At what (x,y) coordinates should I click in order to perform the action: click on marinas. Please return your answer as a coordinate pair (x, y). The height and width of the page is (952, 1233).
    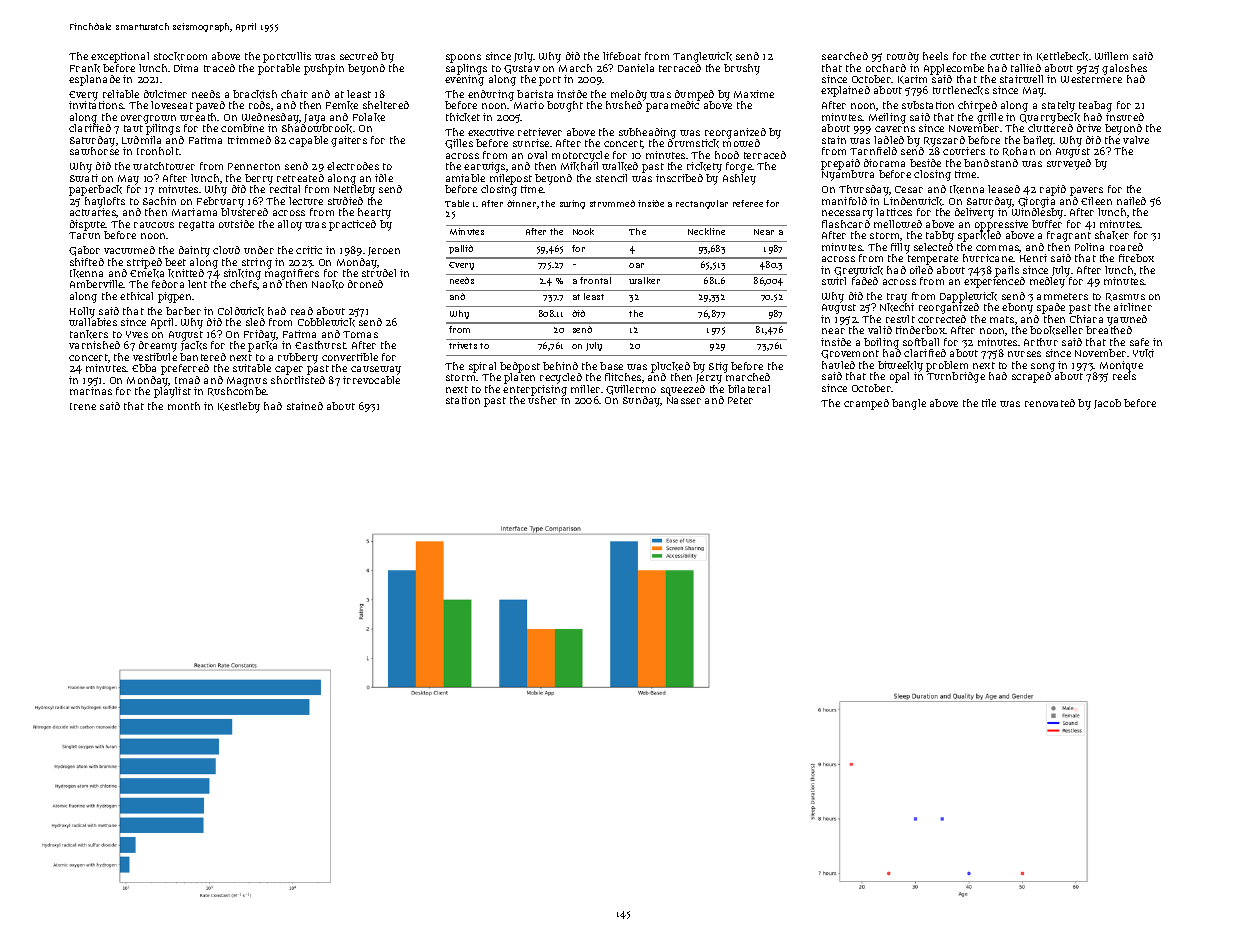
    Looking at the image, I should click on (91, 391).
